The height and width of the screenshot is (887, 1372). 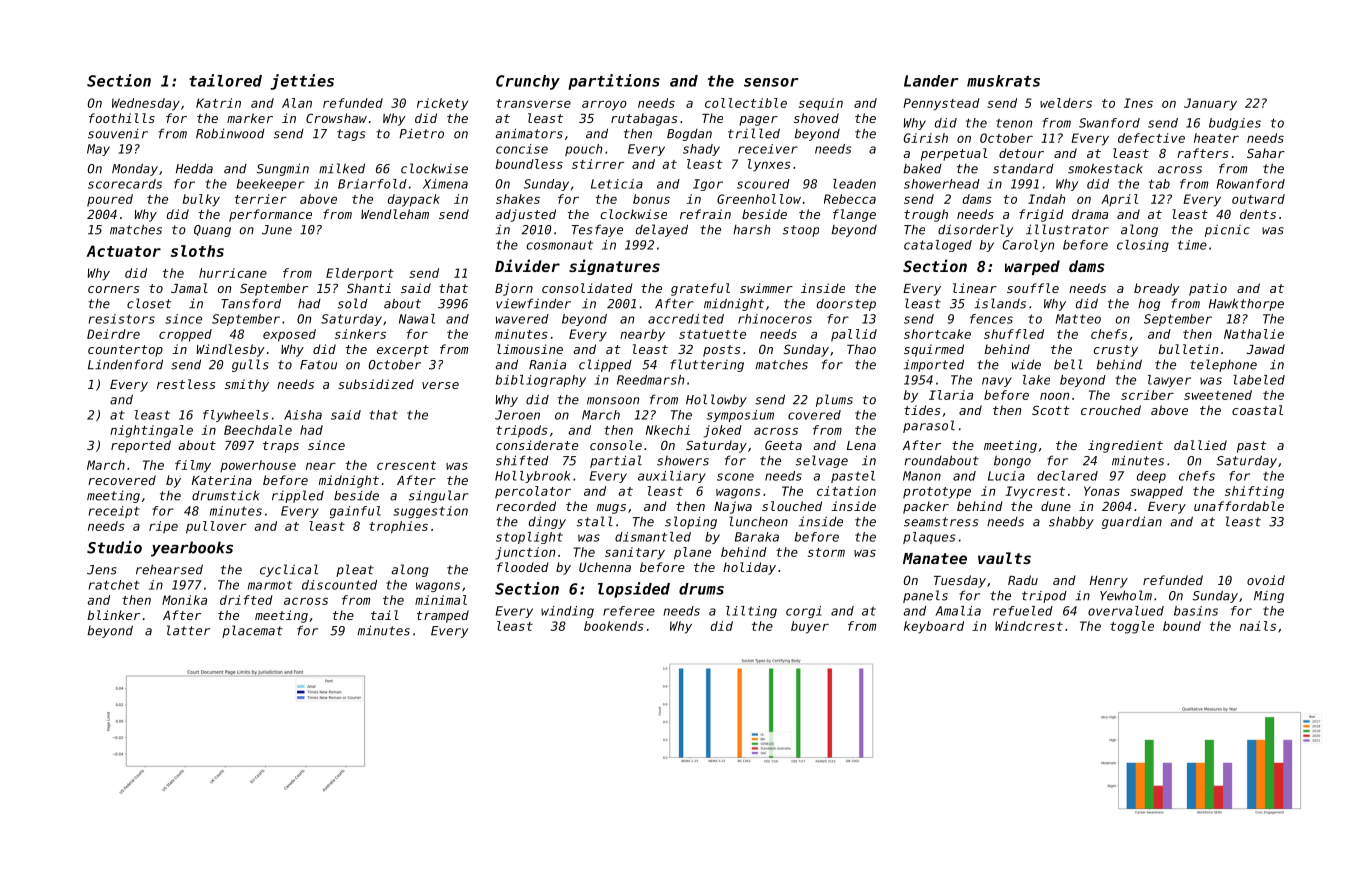 What do you see at coordinates (439, 496) in the screenshot?
I see `singular` at bounding box center [439, 496].
